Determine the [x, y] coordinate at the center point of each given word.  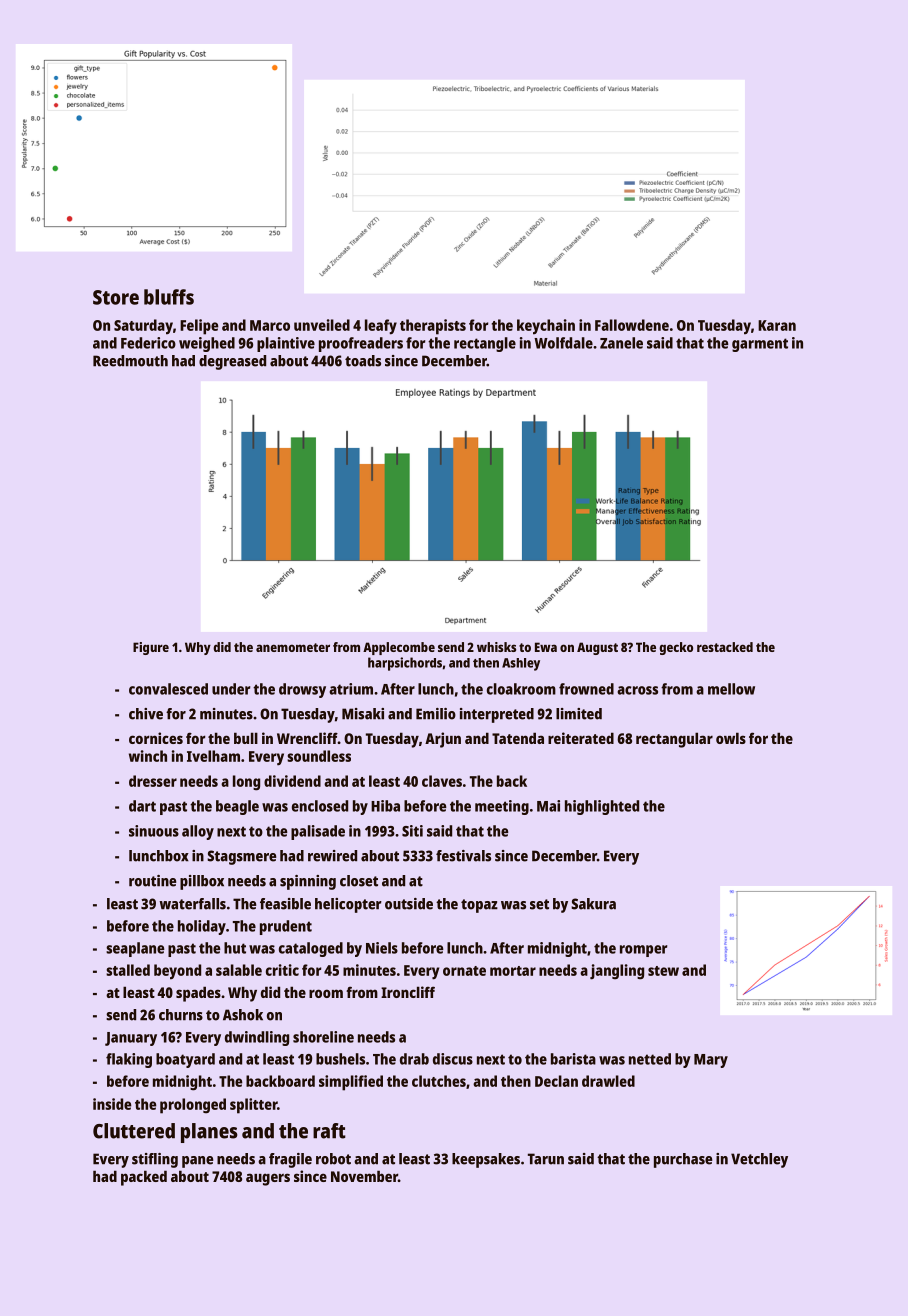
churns [181, 1015]
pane [197, 1162]
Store [116, 297]
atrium [351, 689]
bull [246, 738]
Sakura [593, 904]
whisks [496, 647]
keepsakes [486, 1160]
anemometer [293, 647]
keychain [546, 327]
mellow [731, 689]
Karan [777, 325]
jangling [617, 972]
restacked [725, 647]
